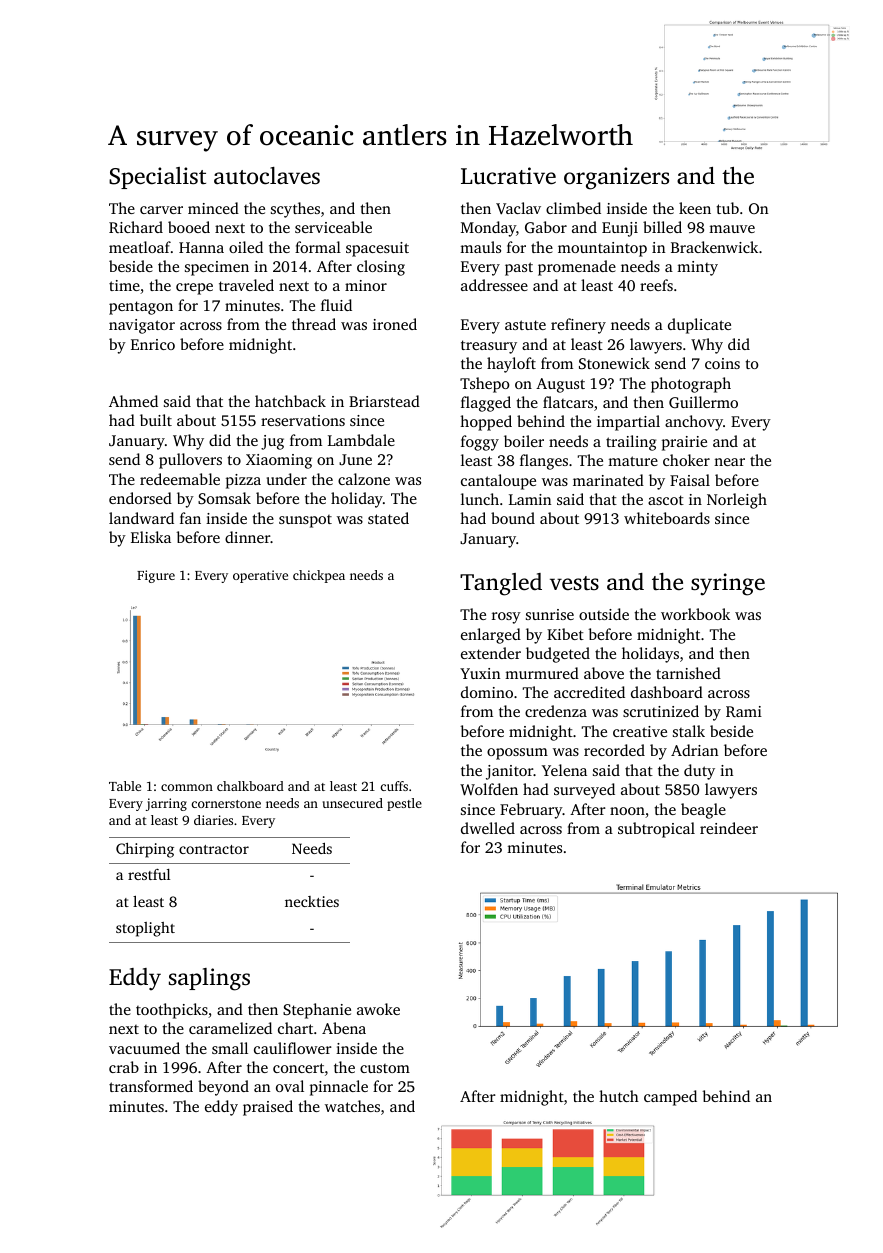  Describe the element at coordinates (156, 576) in the page. I see `Figure` at that location.
